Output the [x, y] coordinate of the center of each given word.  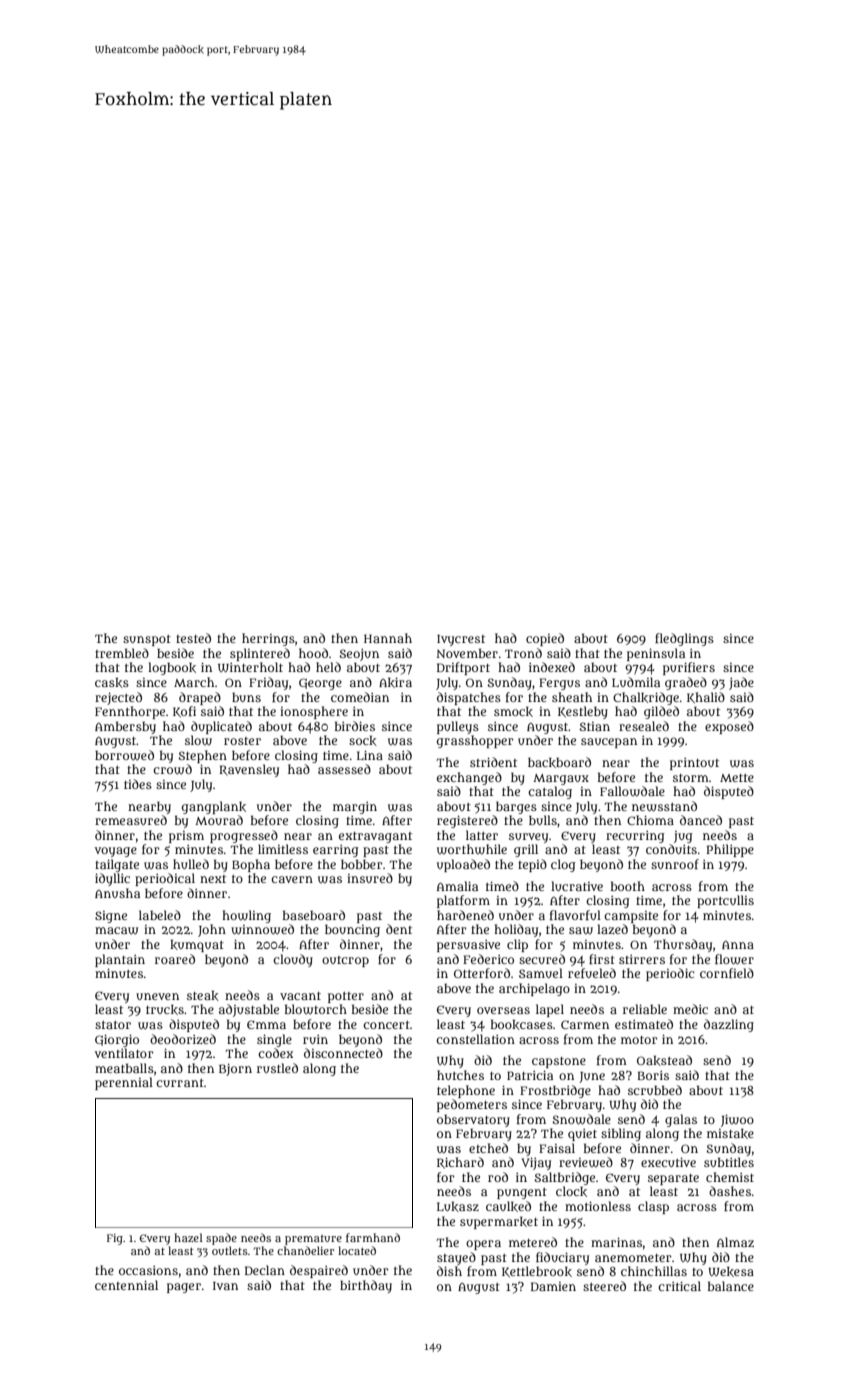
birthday [366, 1286]
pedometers [472, 1105]
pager [184, 1288]
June [592, 1077]
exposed [729, 727]
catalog [550, 792]
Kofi [184, 712]
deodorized [183, 1039]
